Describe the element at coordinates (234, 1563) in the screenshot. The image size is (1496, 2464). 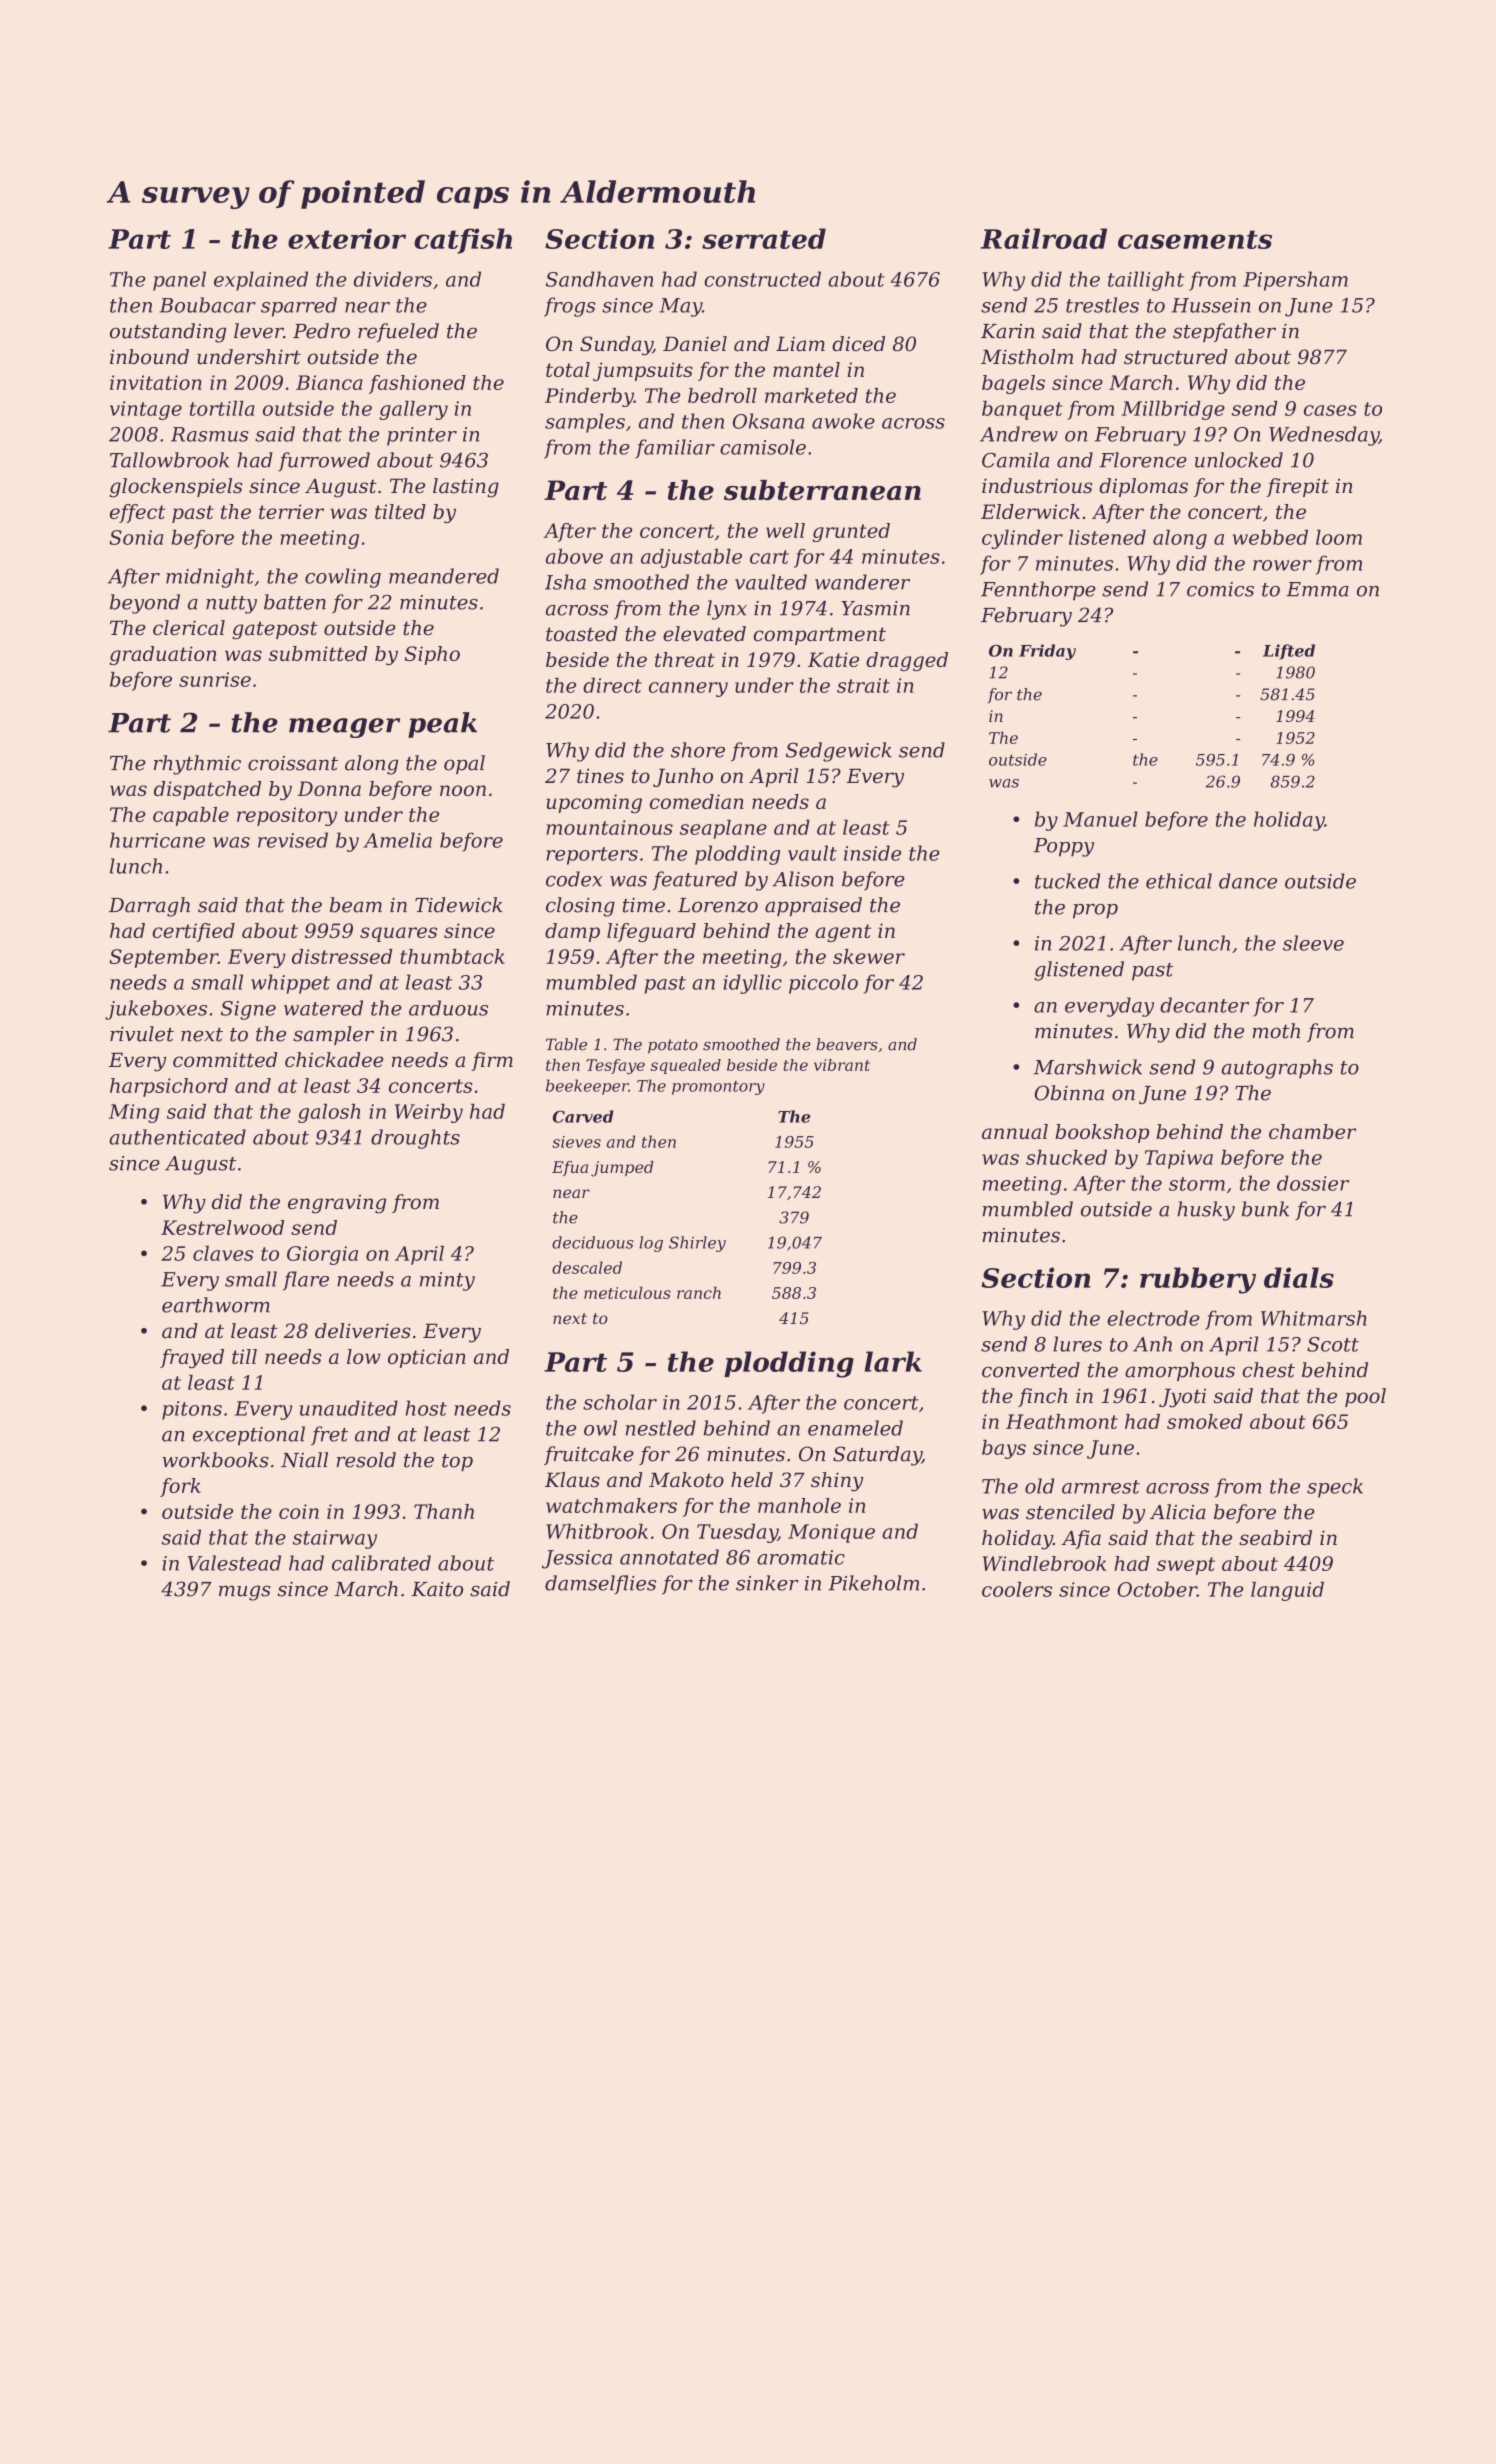
I see `Valestead` at that location.
